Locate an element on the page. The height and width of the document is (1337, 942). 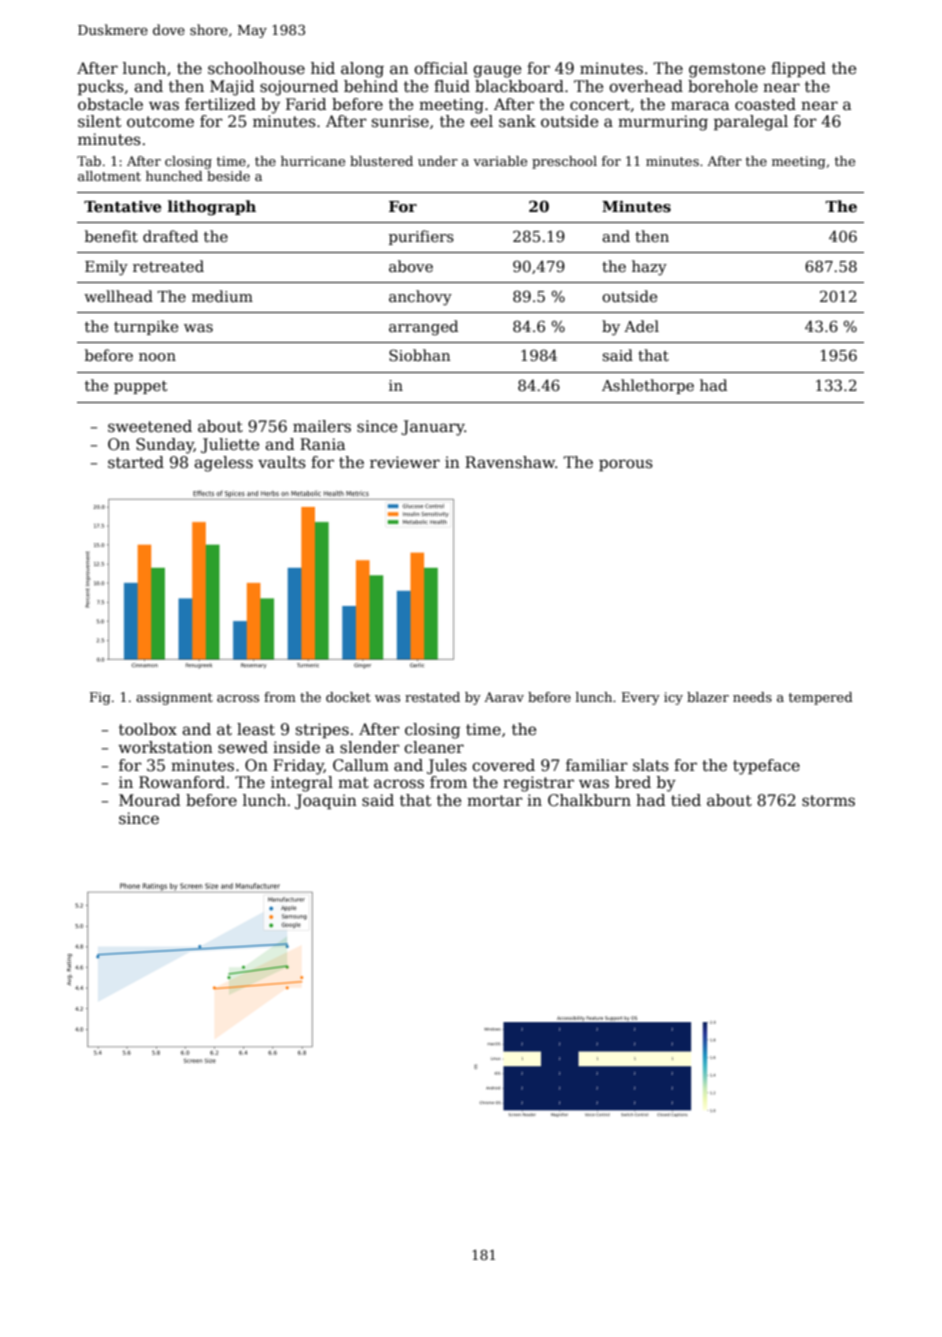
ageless is located at coordinates (223, 464).
